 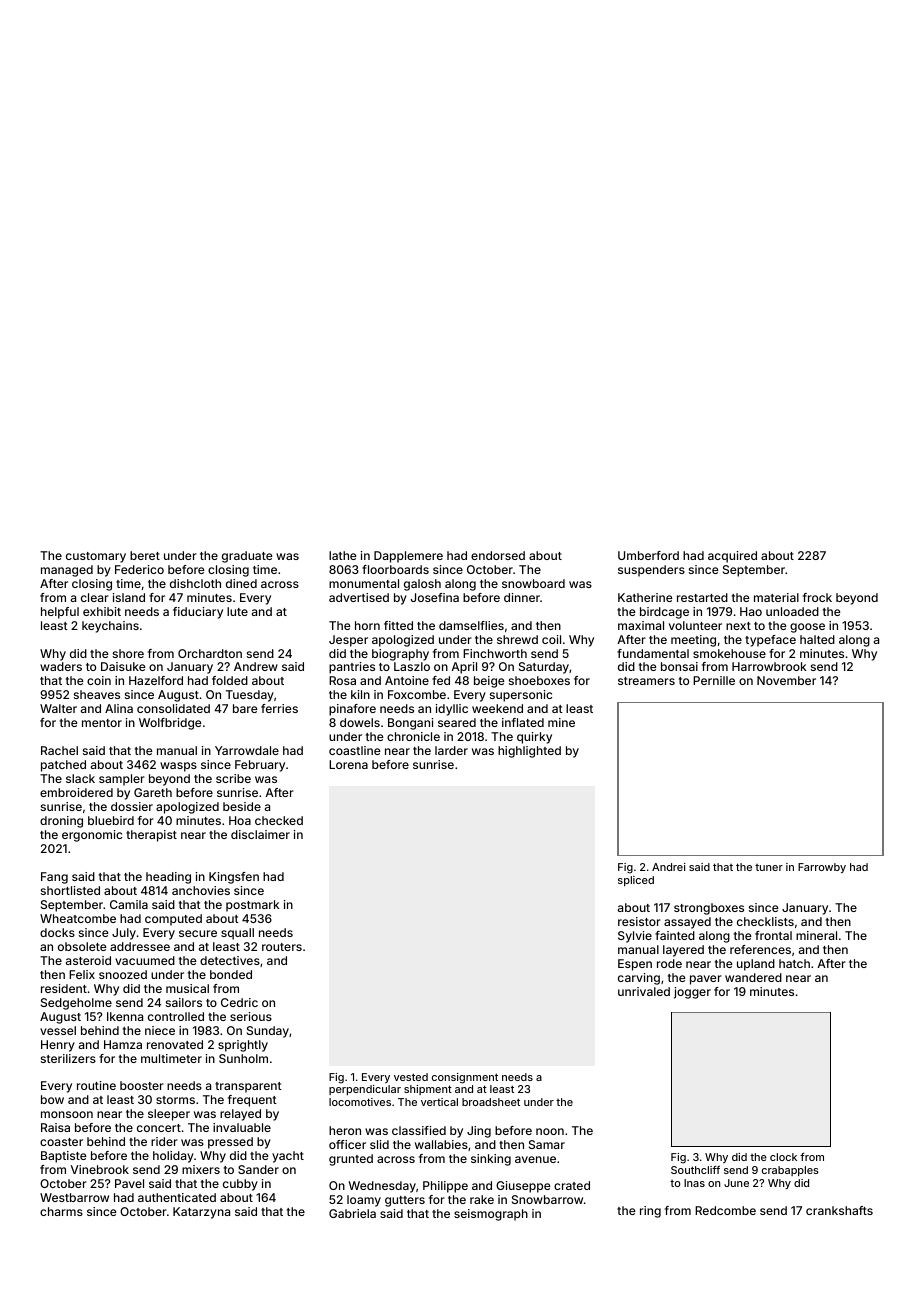 What do you see at coordinates (544, 668) in the image?
I see `Saturday` at bounding box center [544, 668].
